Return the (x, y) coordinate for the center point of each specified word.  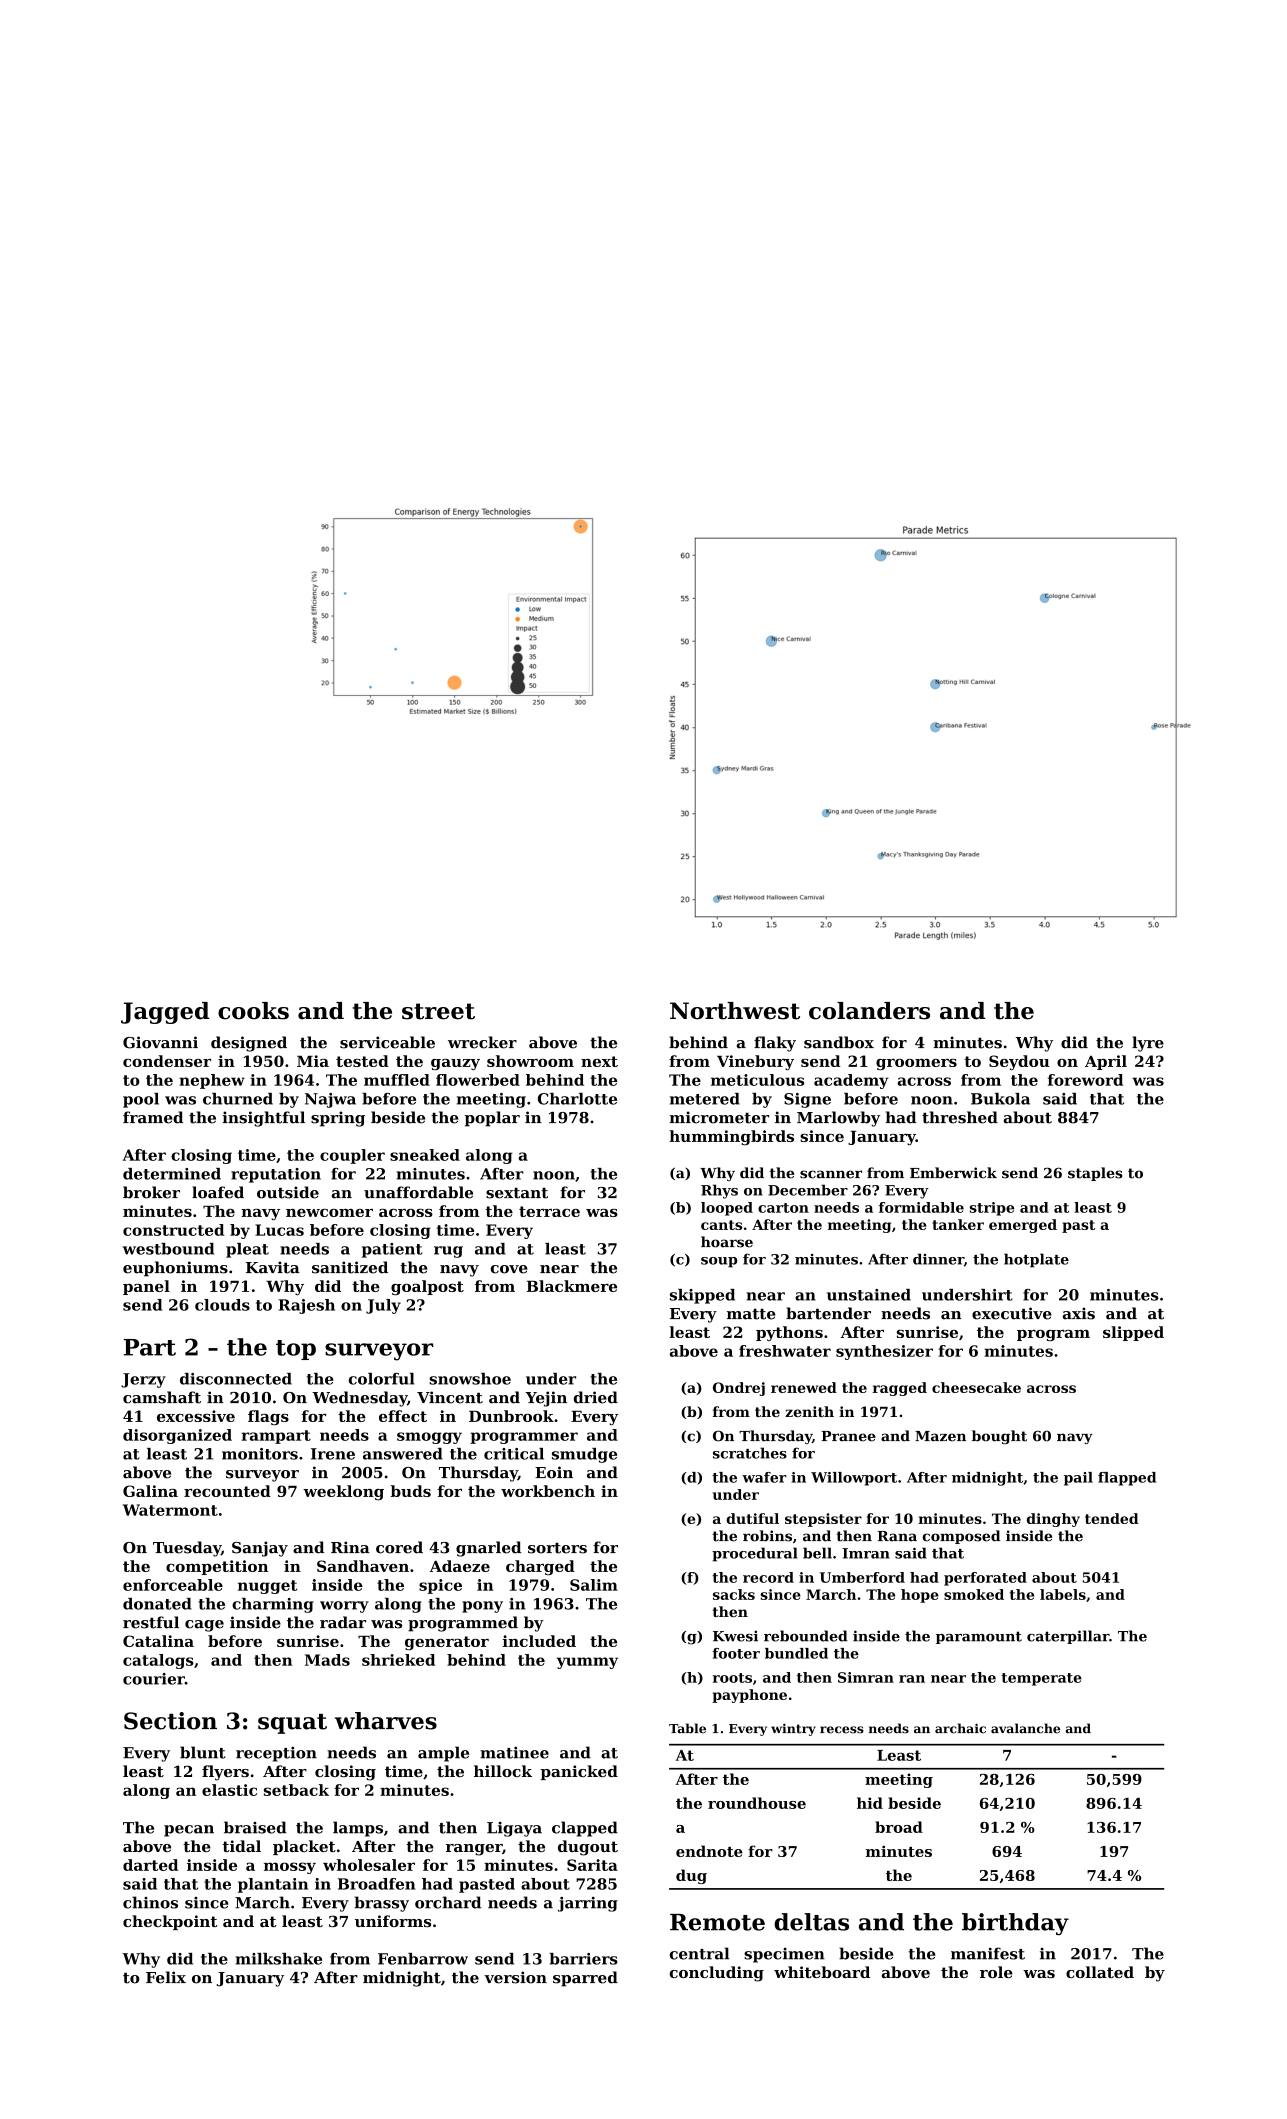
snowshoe (470, 1379)
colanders (869, 1011)
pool (141, 1100)
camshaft (162, 1397)
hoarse (727, 1242)
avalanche (1025, 1728)
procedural (755, 1554)
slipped (1133, 1333)
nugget (267, 1587)
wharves (386, 1721)
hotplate (1036, 1260)
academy (851, 1081)
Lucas (279, 1230)
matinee (514, 1753)
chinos (150, 1902)
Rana (897, 1536)
